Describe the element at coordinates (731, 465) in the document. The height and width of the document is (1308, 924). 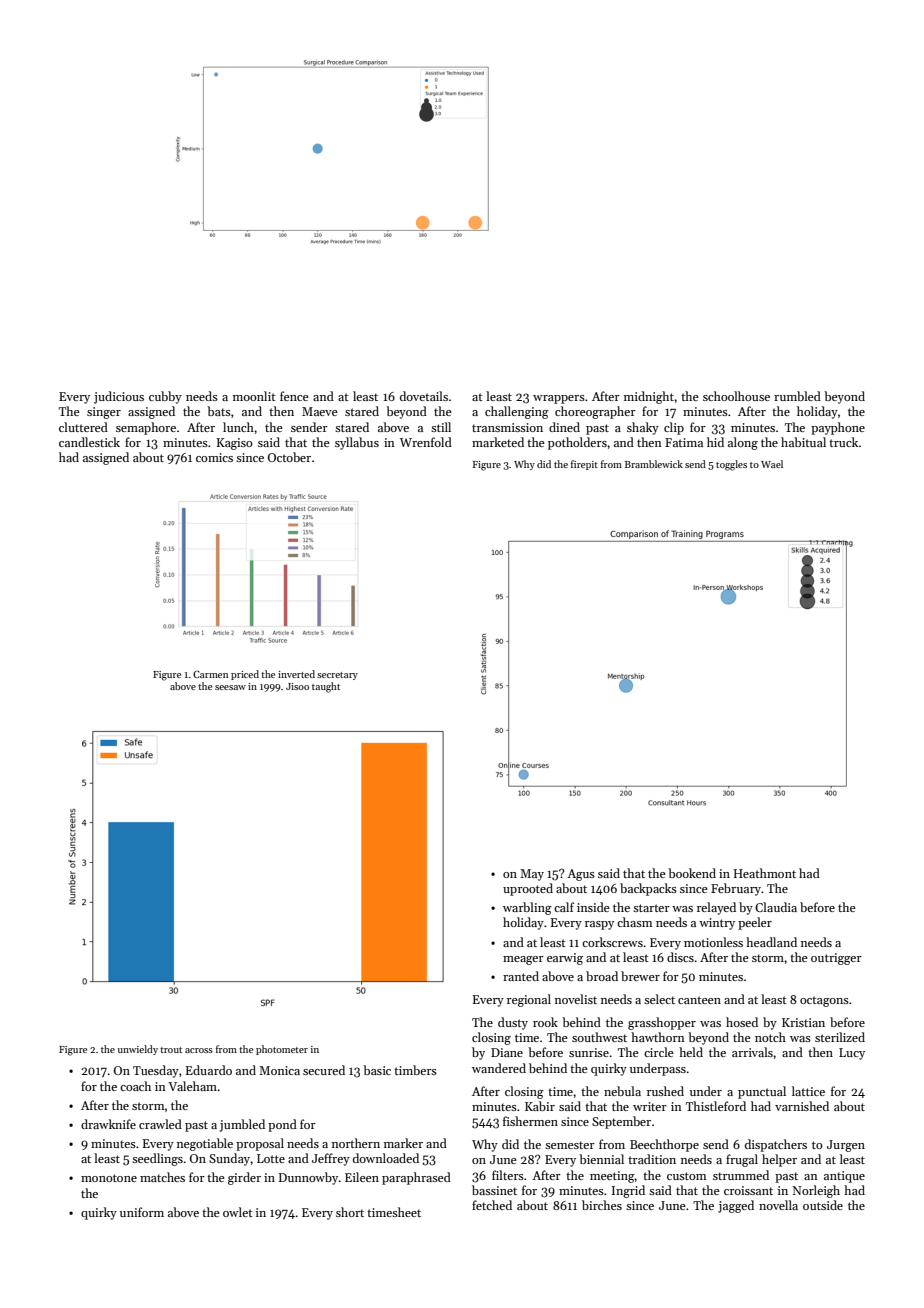
I see `toggles` at that location.
